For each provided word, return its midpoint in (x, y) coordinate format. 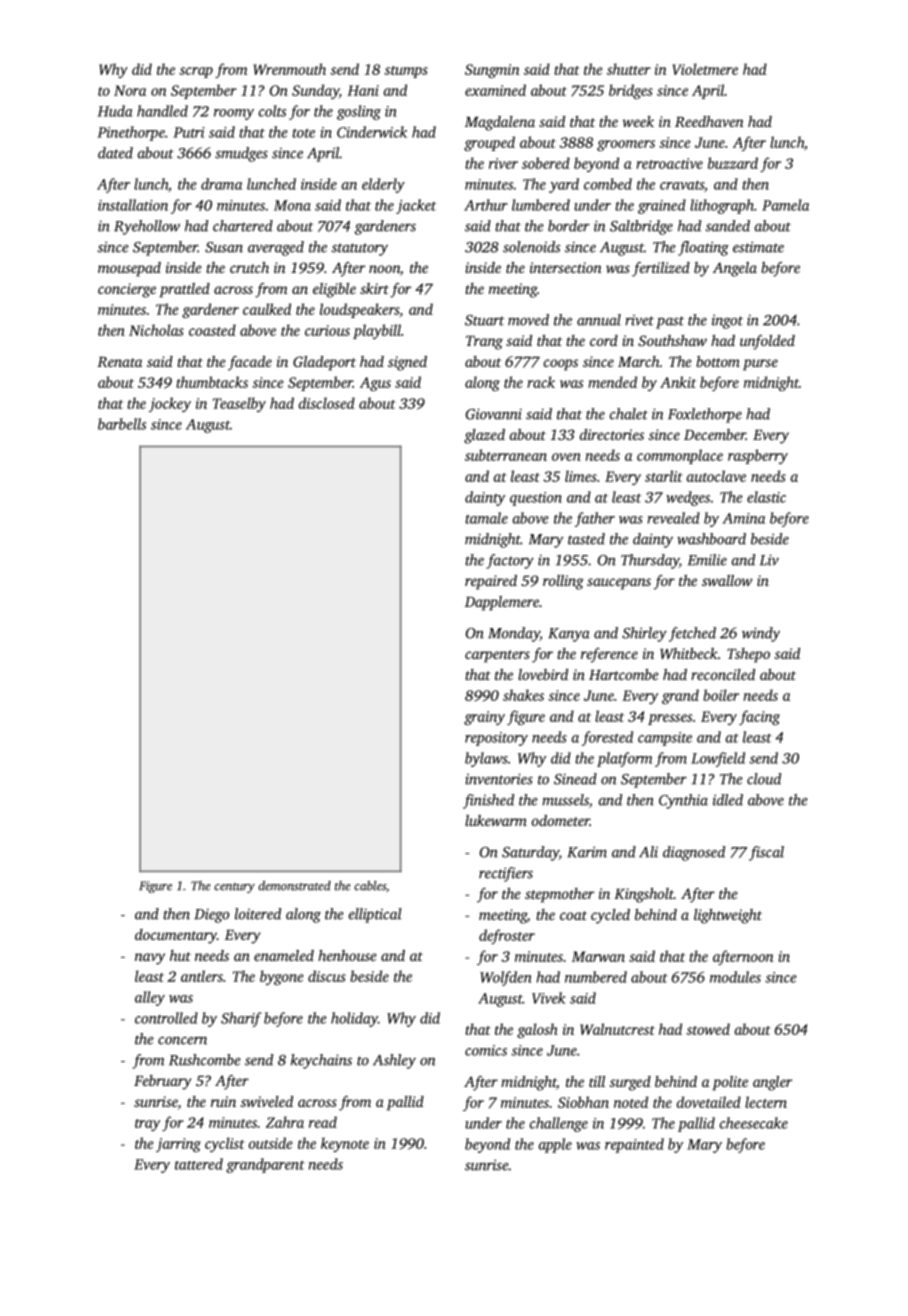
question (536, 499)
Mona (292, 205)
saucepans (619, 584)
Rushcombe (205, 1060)
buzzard (733, 163)
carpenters (497, 656)
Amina (743, 518)
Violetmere (705, 69)
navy (150, 959)
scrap (196, 72)
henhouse (347, 955)
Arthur (486, 205)
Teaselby (239, 404)
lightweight (728, 916)
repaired (491, 582)
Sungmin (492, 71)
